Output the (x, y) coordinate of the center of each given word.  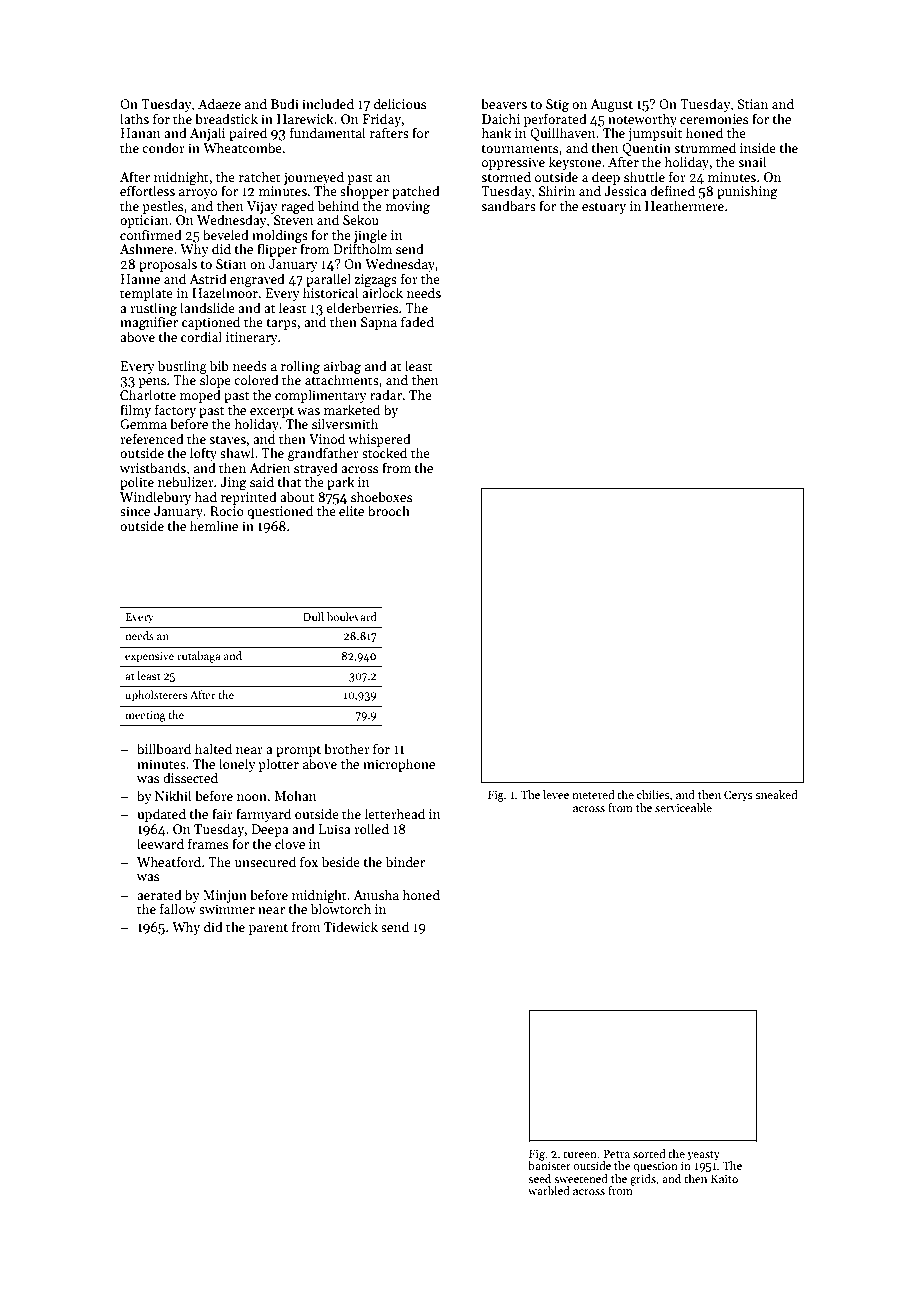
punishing (747, 192)
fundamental (328, 132)
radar (386, 394)
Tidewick (351, 926)
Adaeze (219, 103)
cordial (201, 336)
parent (268, 929)
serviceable (683, 807)
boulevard (352, 616)
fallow (178, 908)
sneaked (777, 794)
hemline (214, 525)
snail (752, 161)
